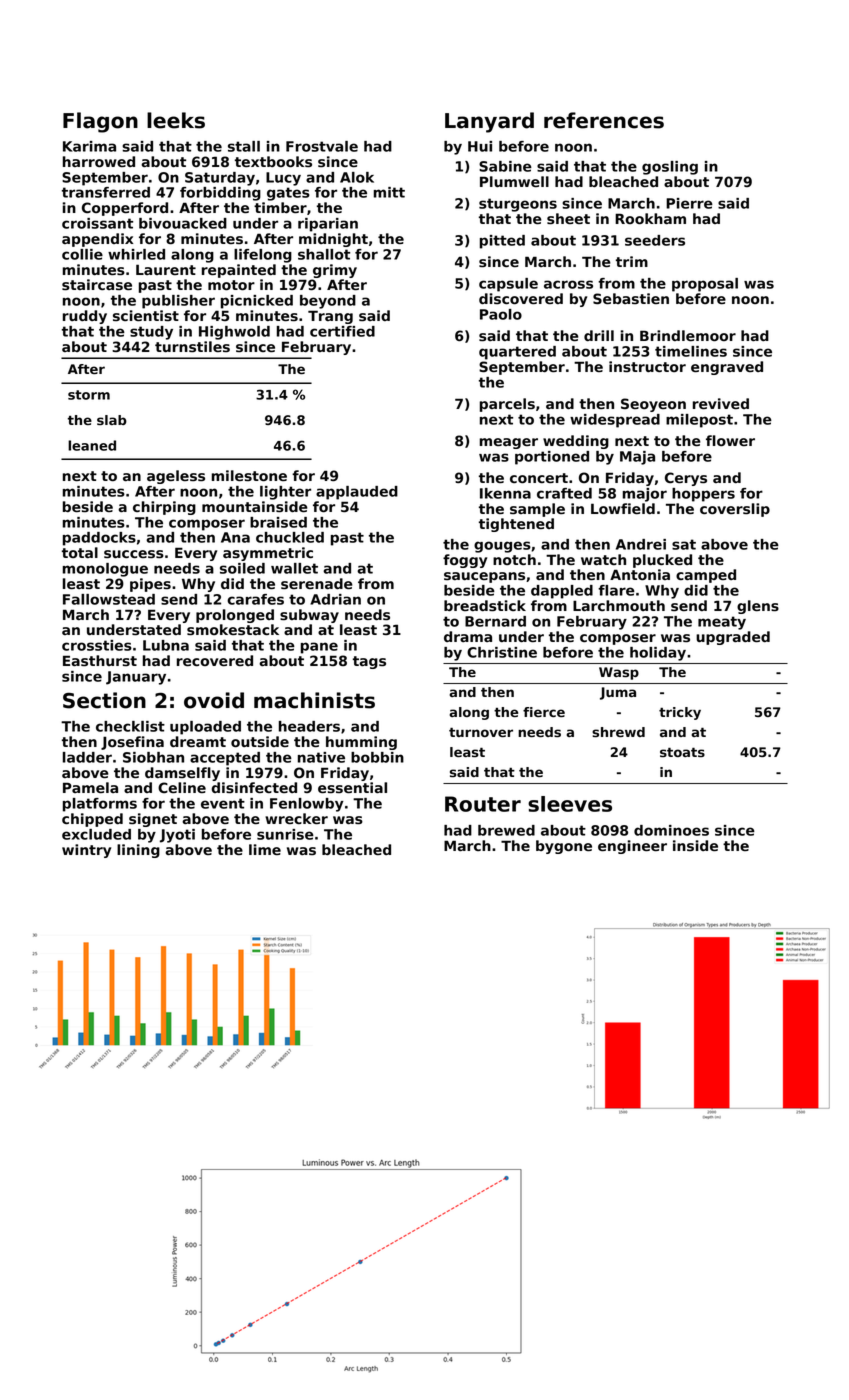 The image size is (849, 1400). I want to click on transferred, so click(106, 192).
